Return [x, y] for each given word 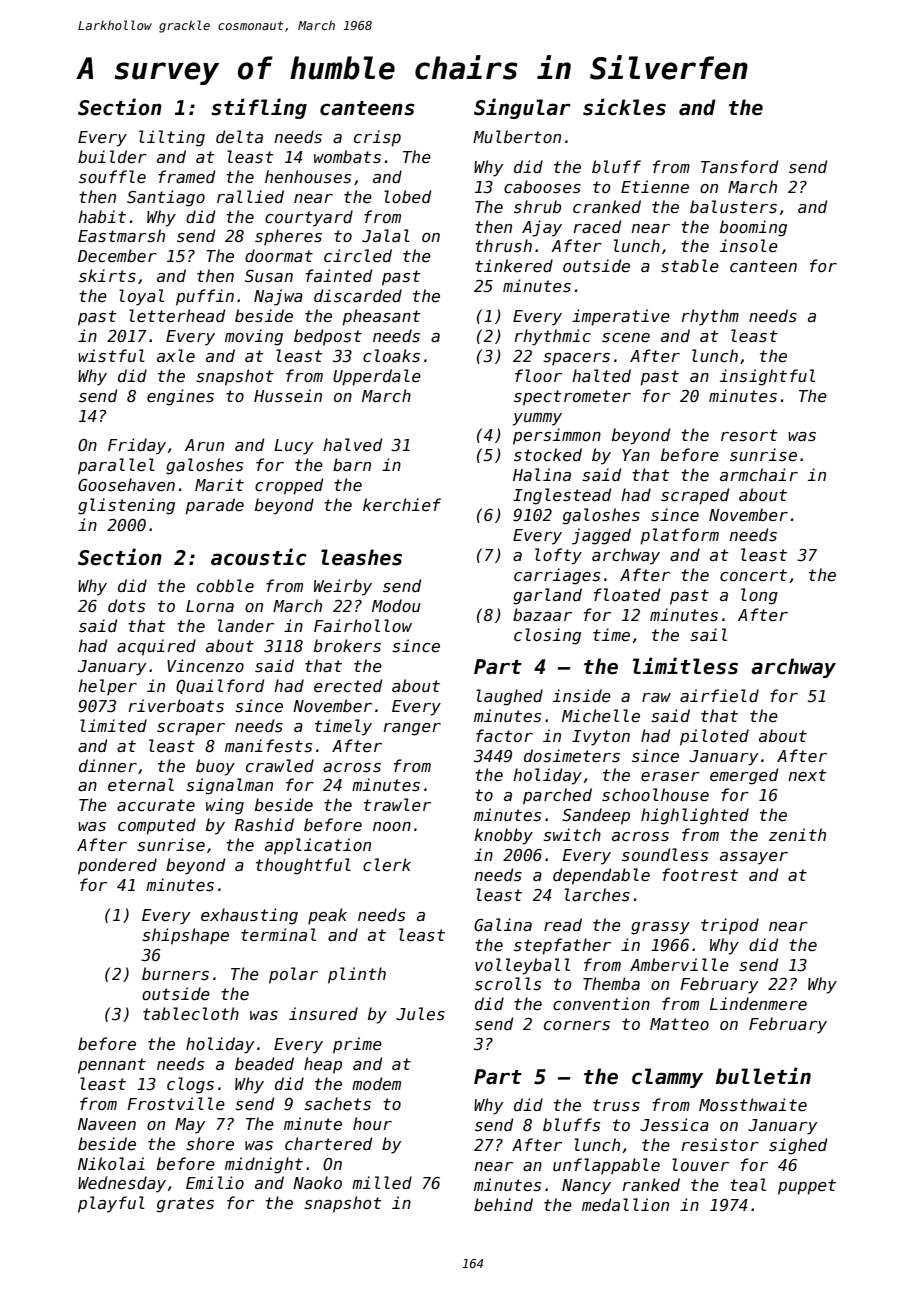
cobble [225, 585]
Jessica [674, 1124]
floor [538, 375]
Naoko [317, 1182]
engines [180, 397]
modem [376, 1083]
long [759, 596]
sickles [624, 107]
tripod [730, 926]
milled [382, 1182]
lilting [172, 138]
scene [626, 337]
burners [175, 973]
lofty [558, 556]
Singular [522, 108]
